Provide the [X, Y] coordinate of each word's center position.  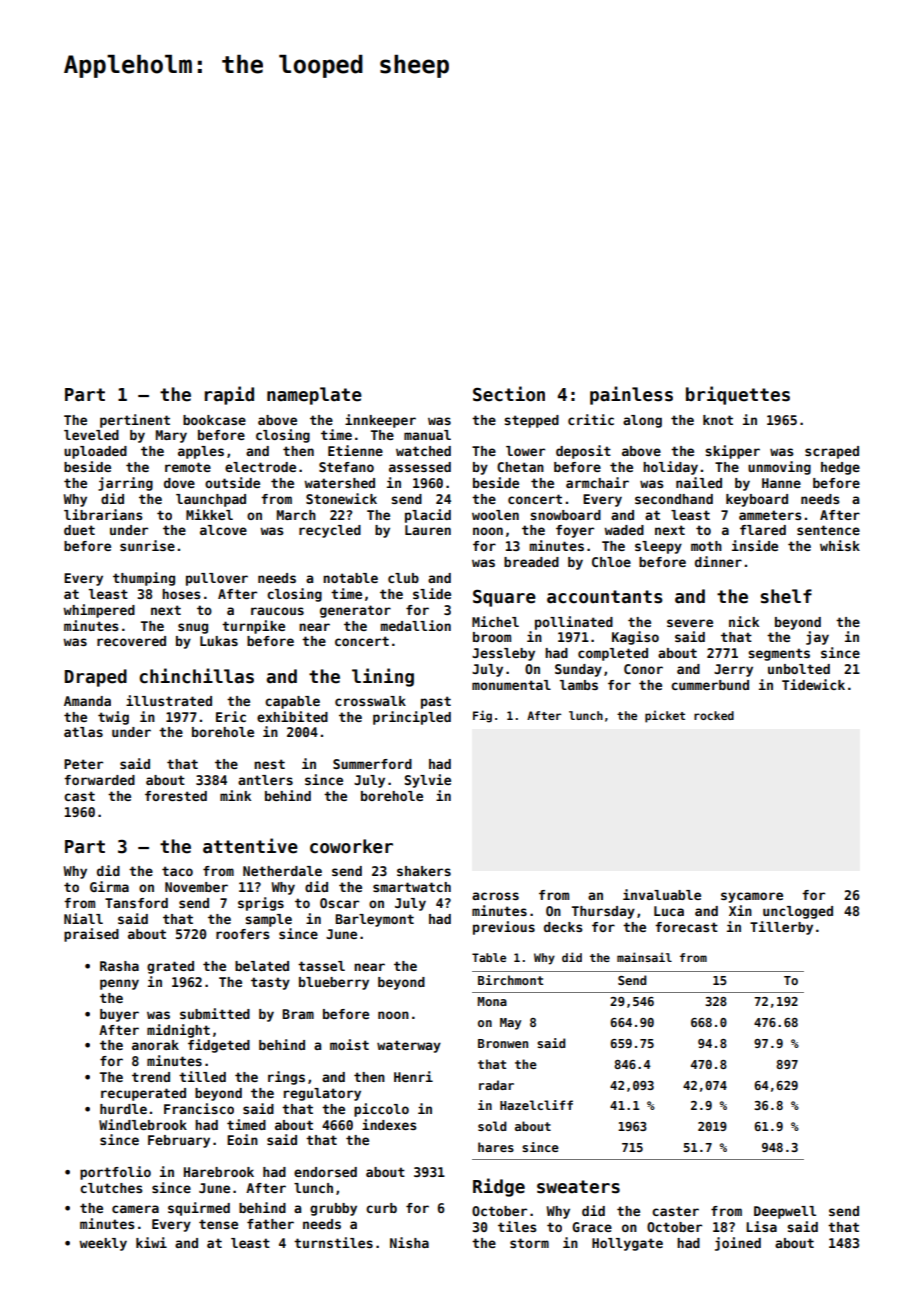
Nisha [409, 1242]
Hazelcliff [536, 1105]
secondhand [674, 499]
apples [201, 452]
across [495, 896]
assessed [420, 467]
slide [432, 593]
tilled [202, 1076]
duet [79, 530]
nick [744, 621]
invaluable [662, 894]
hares [496, 1147]
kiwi [151, 1242]
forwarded [99, 780]
